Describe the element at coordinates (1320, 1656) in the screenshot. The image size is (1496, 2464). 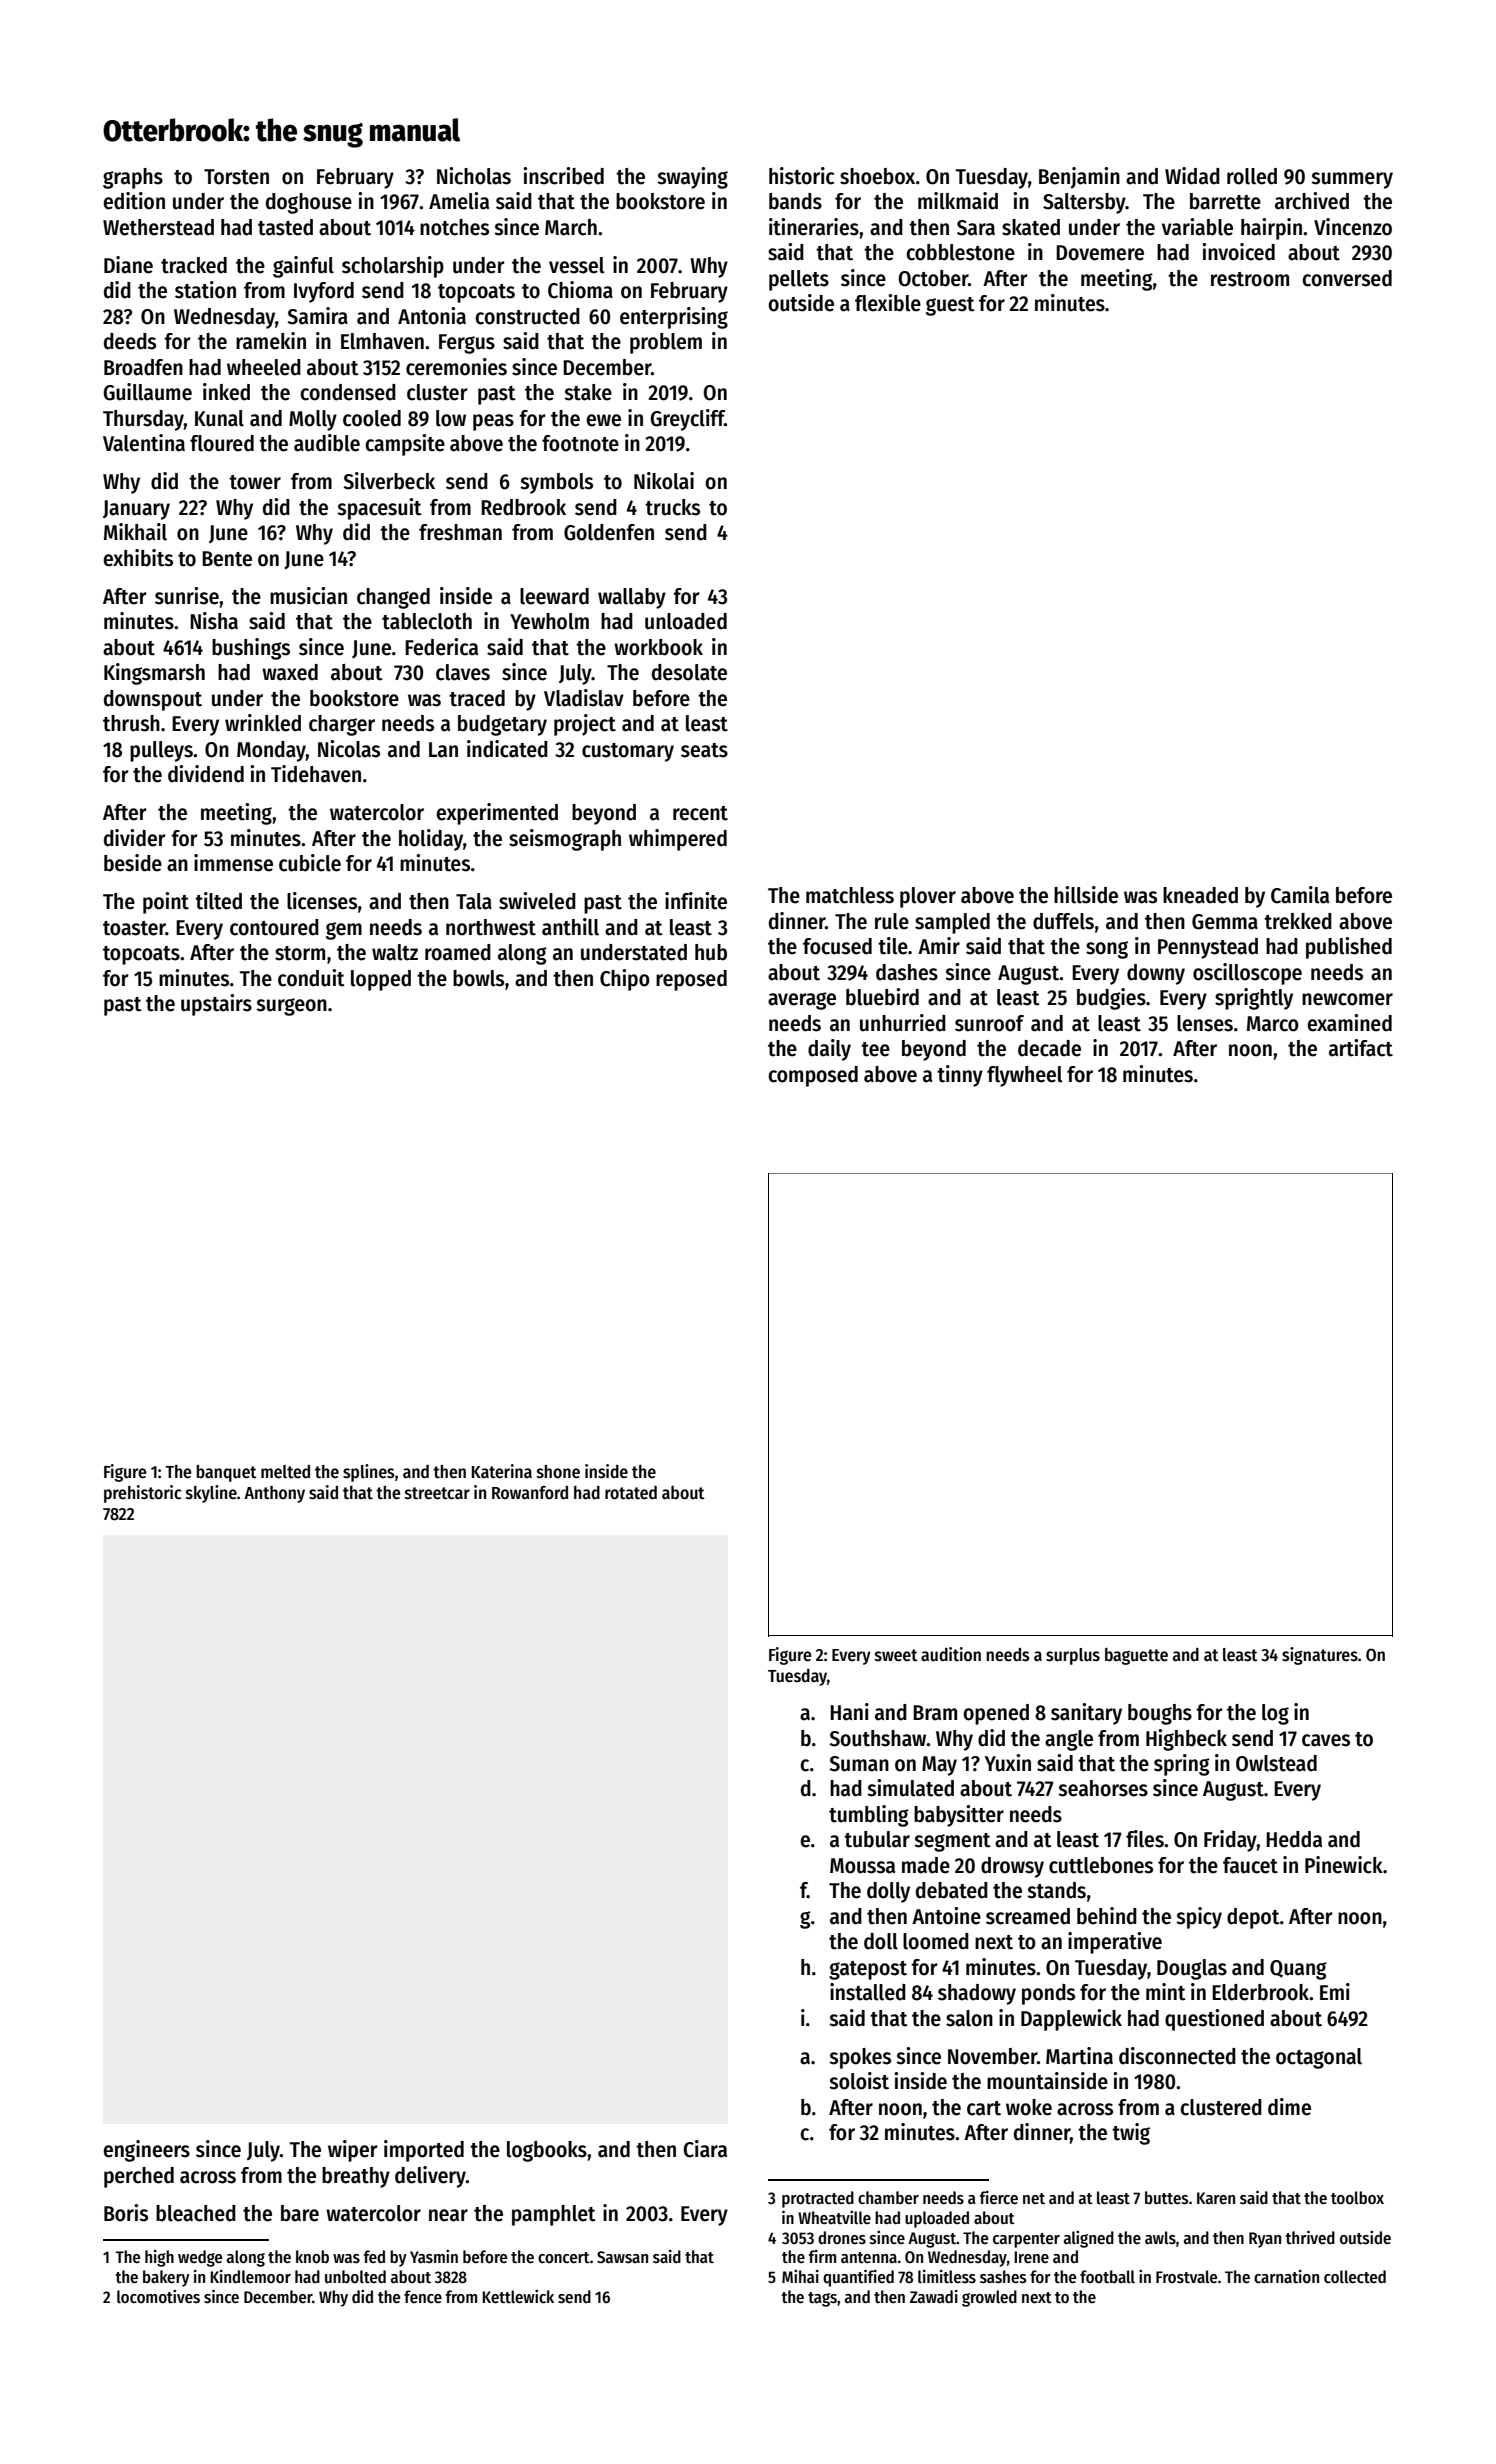
I see `signatures` at that location.
